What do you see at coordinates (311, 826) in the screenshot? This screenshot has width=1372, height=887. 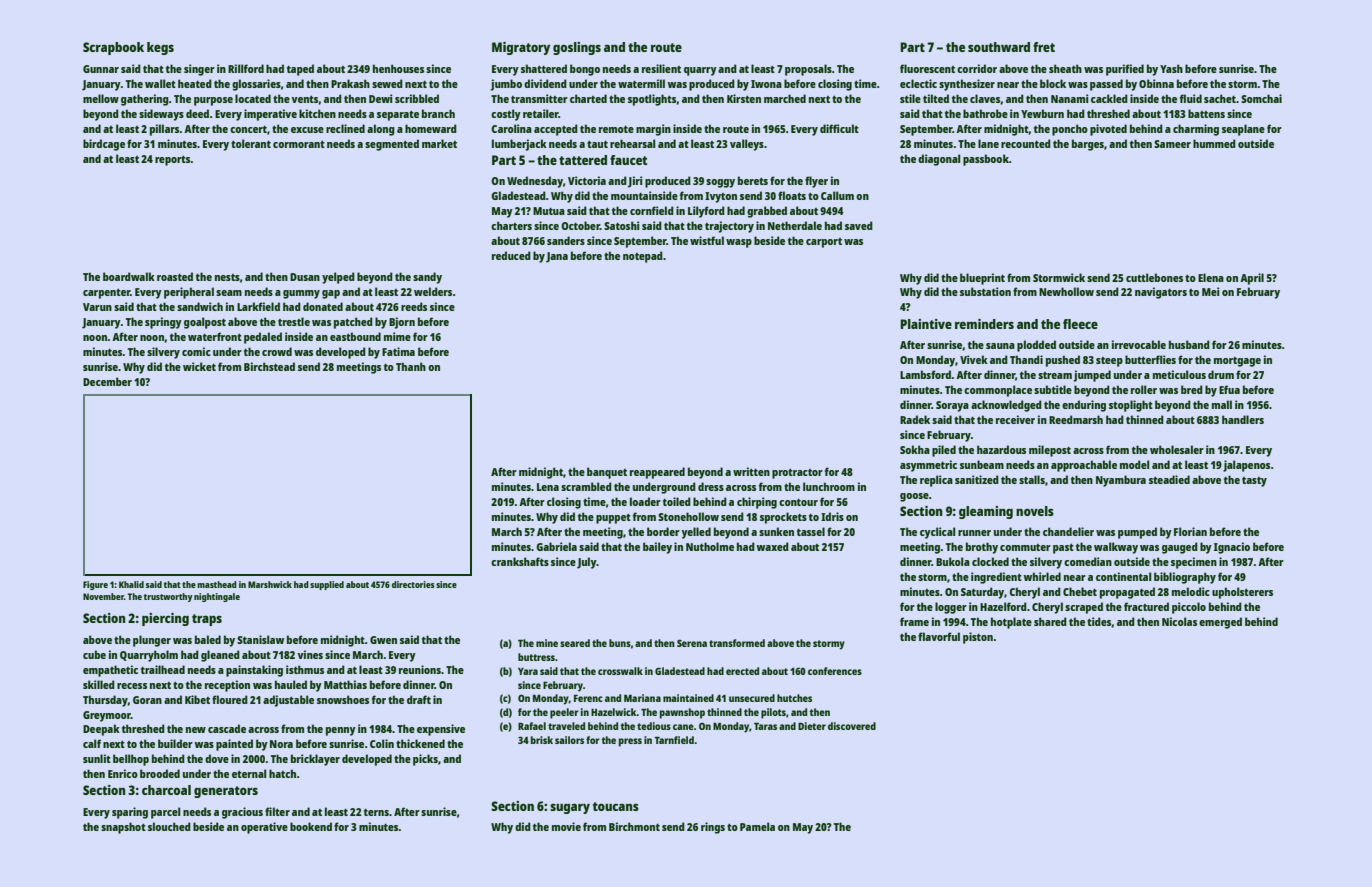 I see `bookend` at bounding box center [311, 826].
